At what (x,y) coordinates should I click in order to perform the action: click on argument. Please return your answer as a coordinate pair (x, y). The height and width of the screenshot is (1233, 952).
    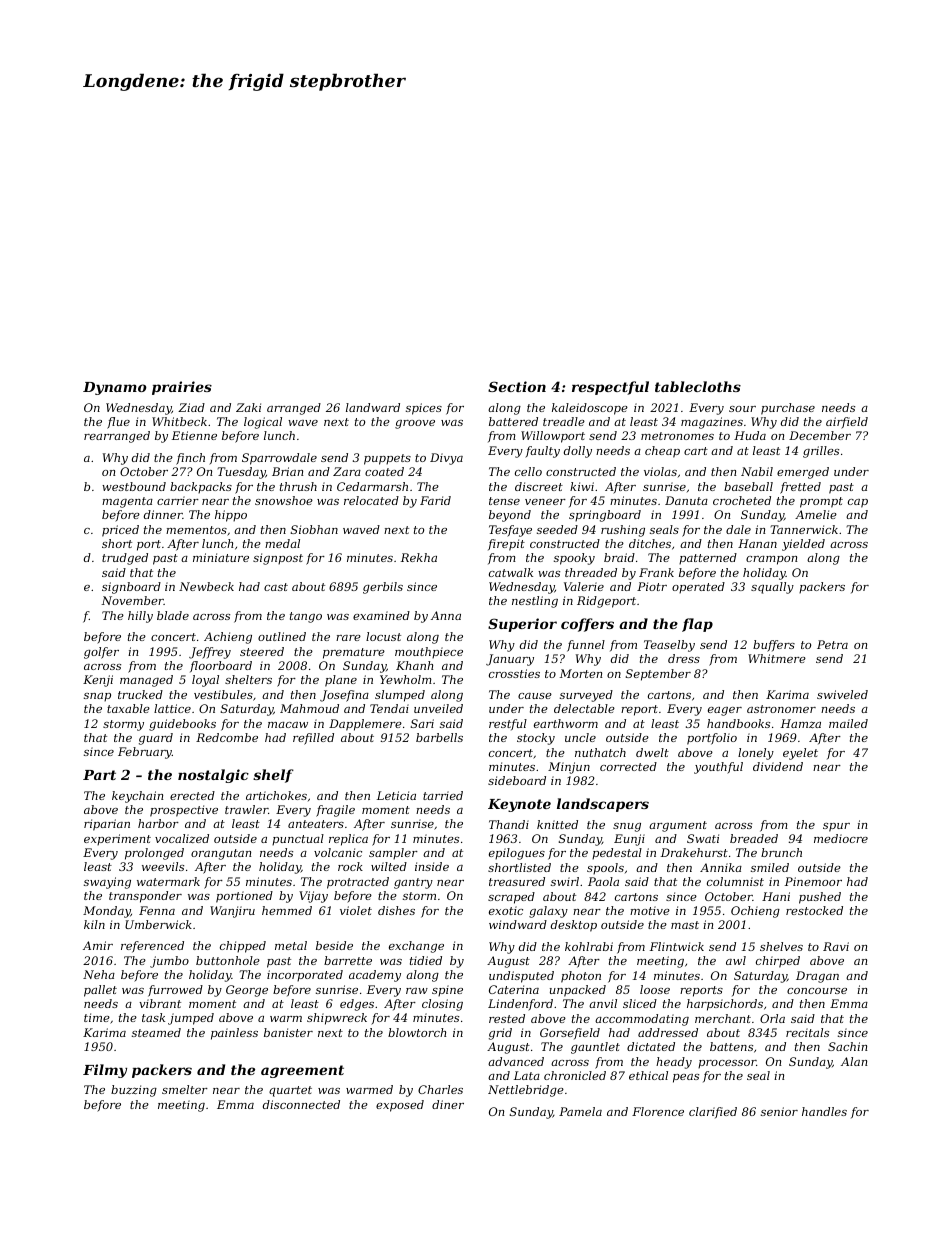
    Looking at the image, I should click on (678, 826).
